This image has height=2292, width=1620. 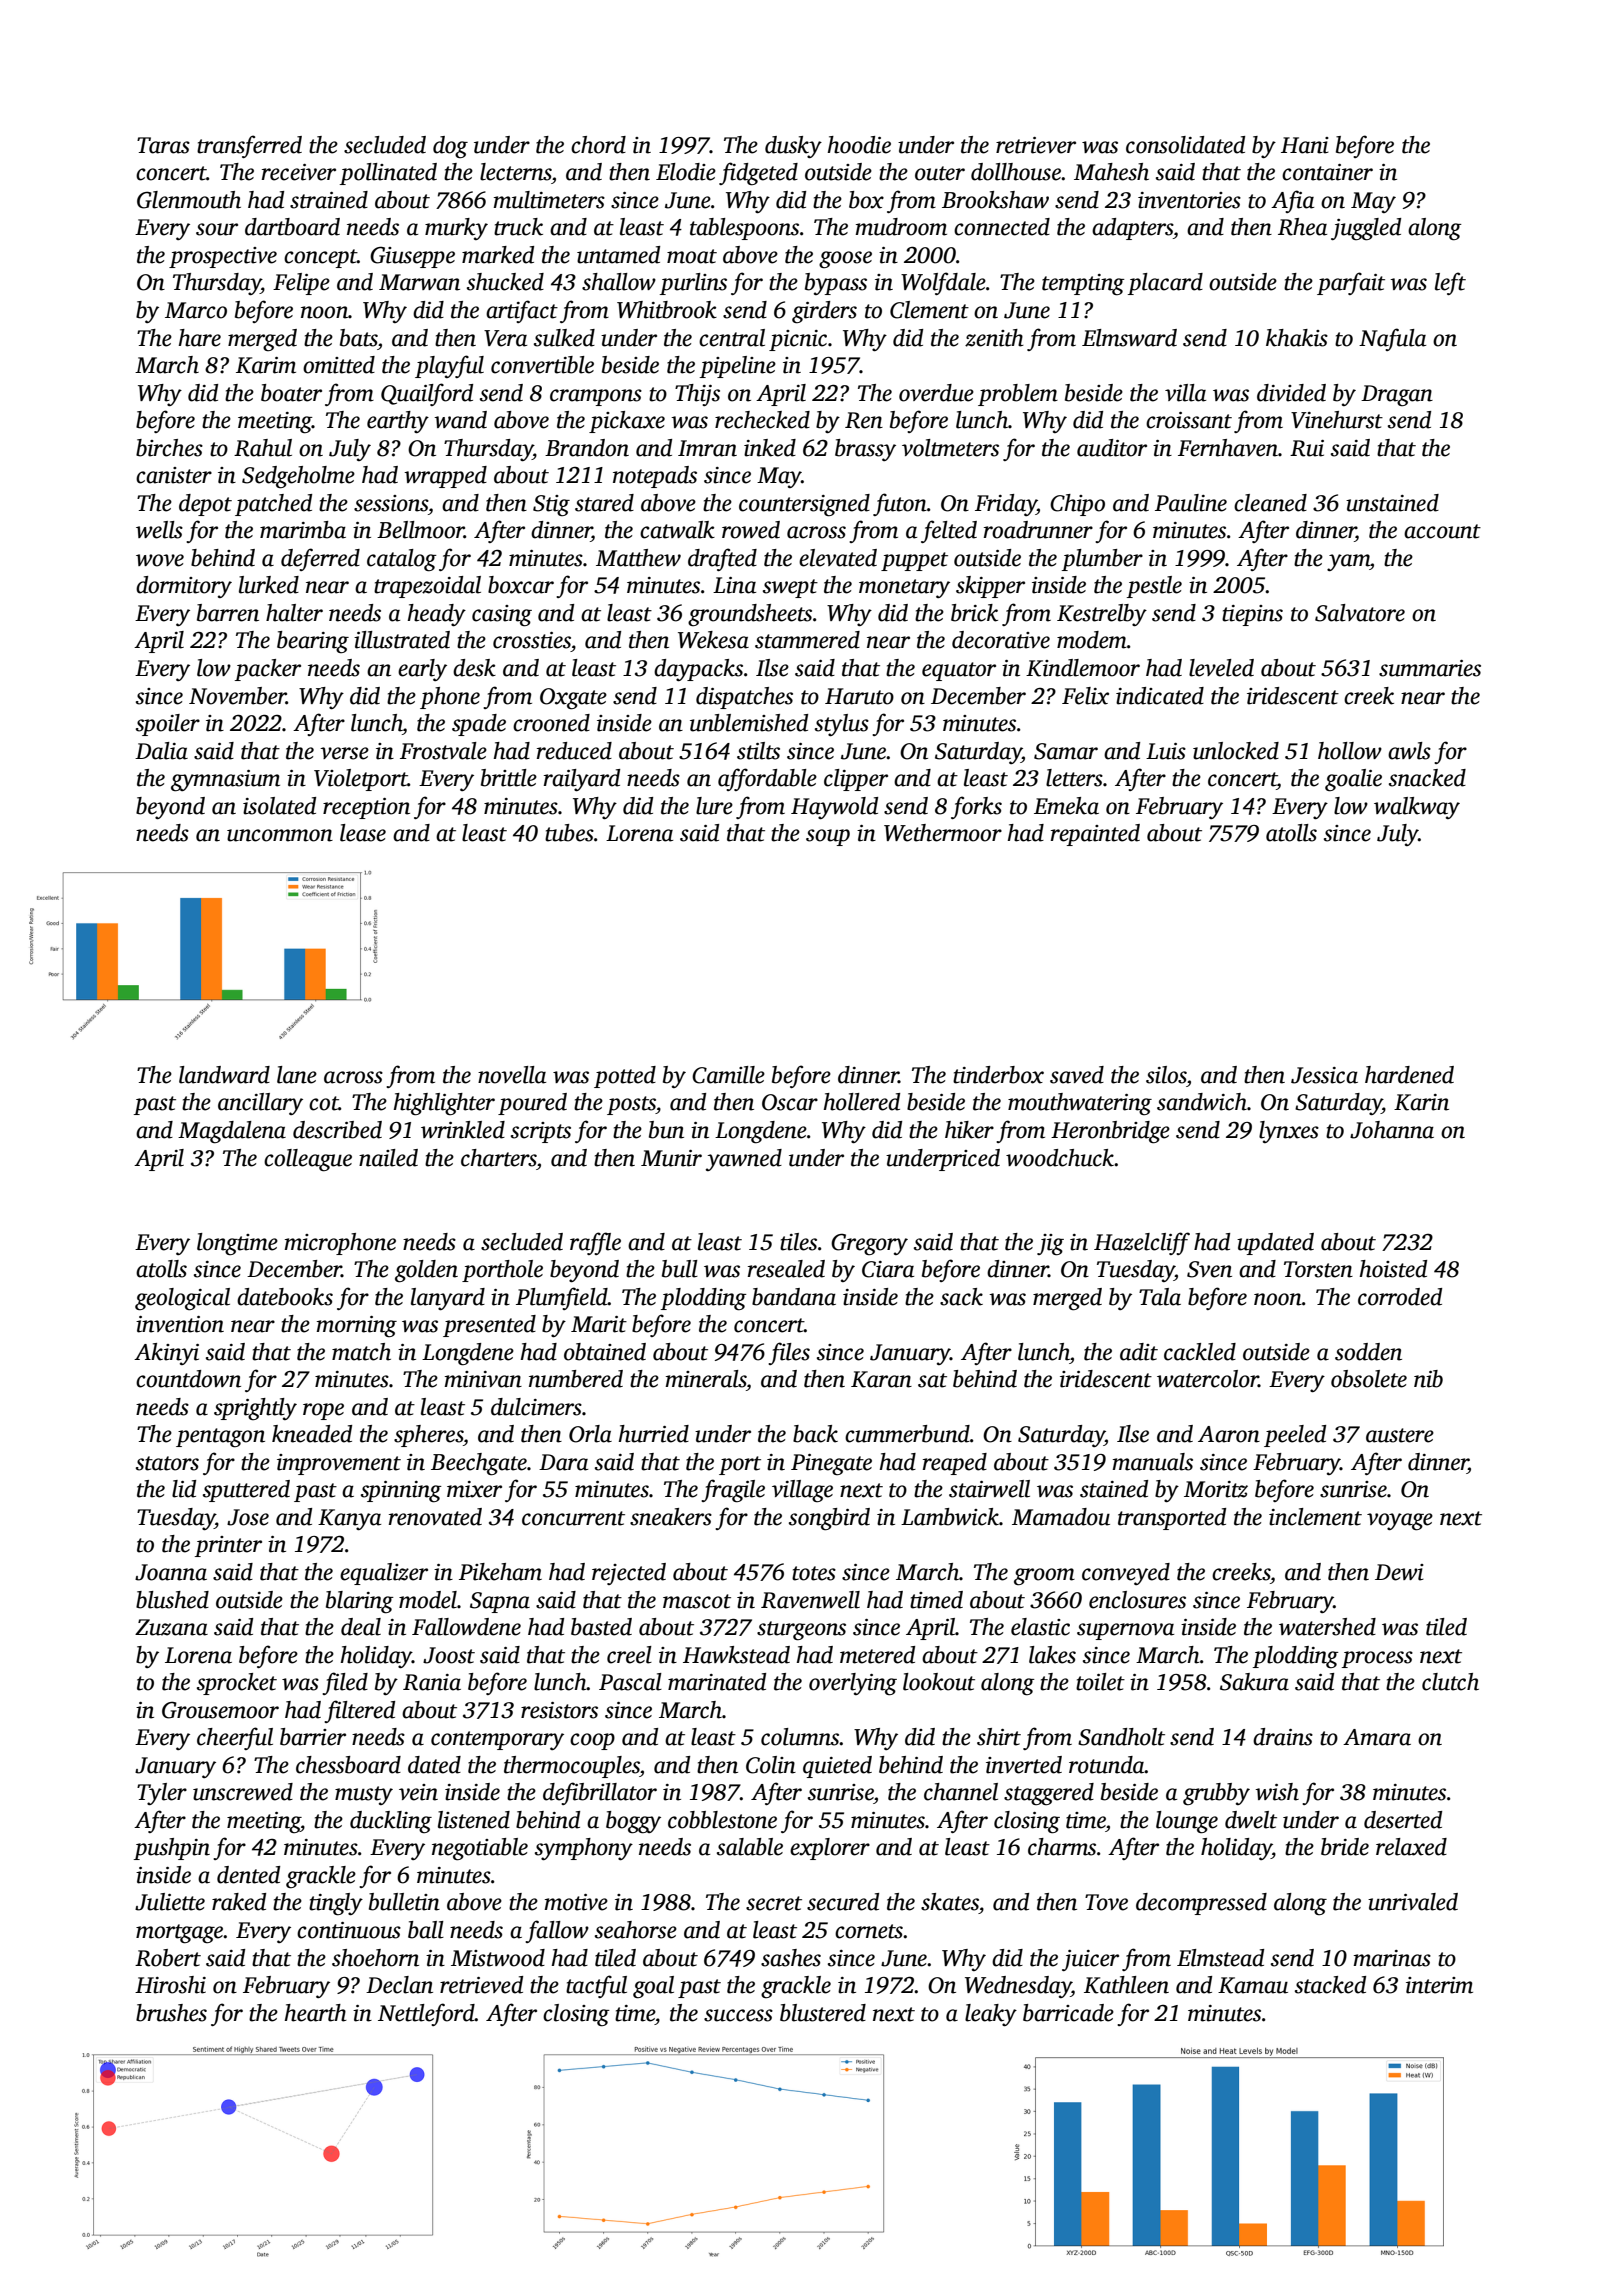 I want to click on marinated, so click(x=717, y=1682).
